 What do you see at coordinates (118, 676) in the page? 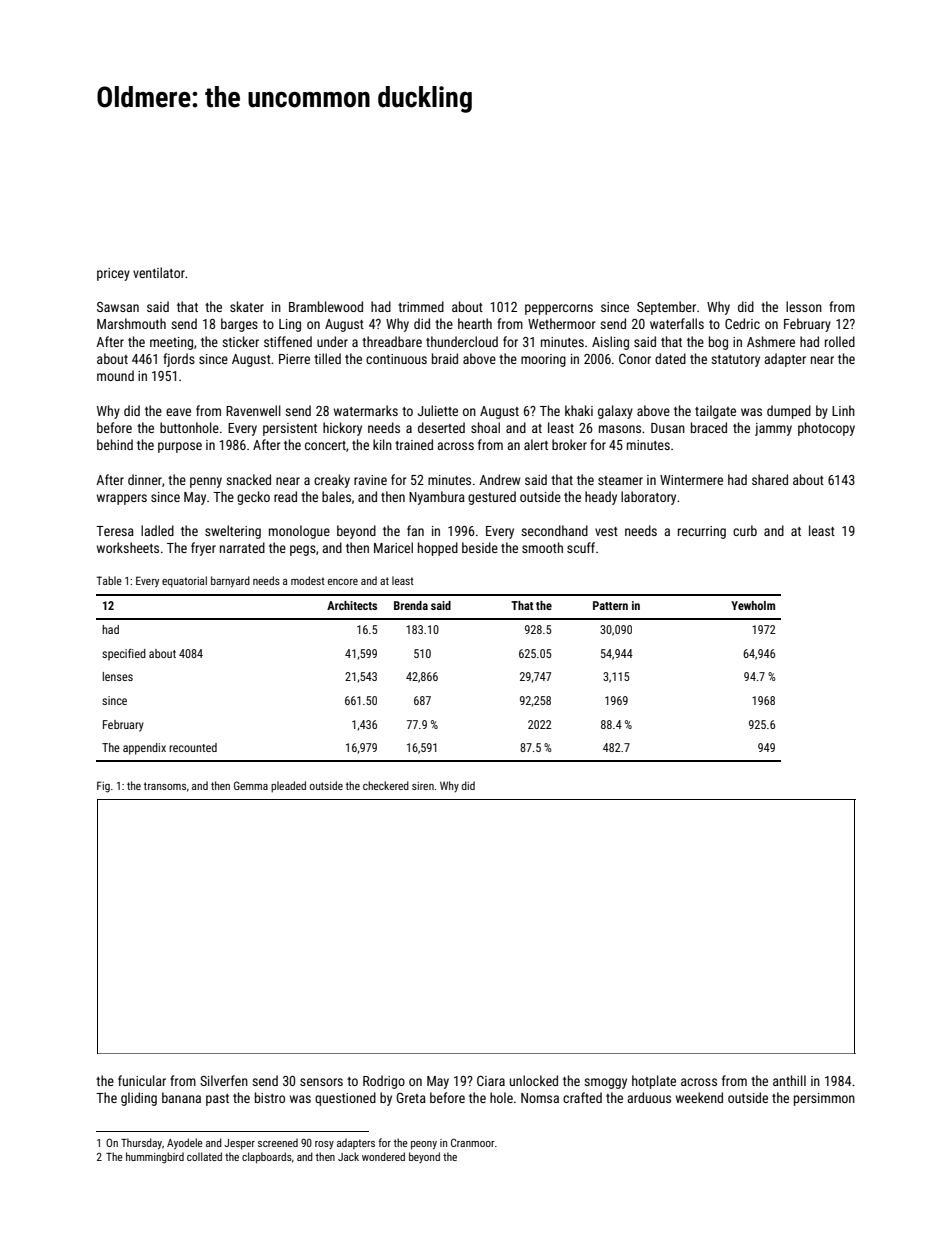
I see `lenses` at bounding box center [118, 676].
